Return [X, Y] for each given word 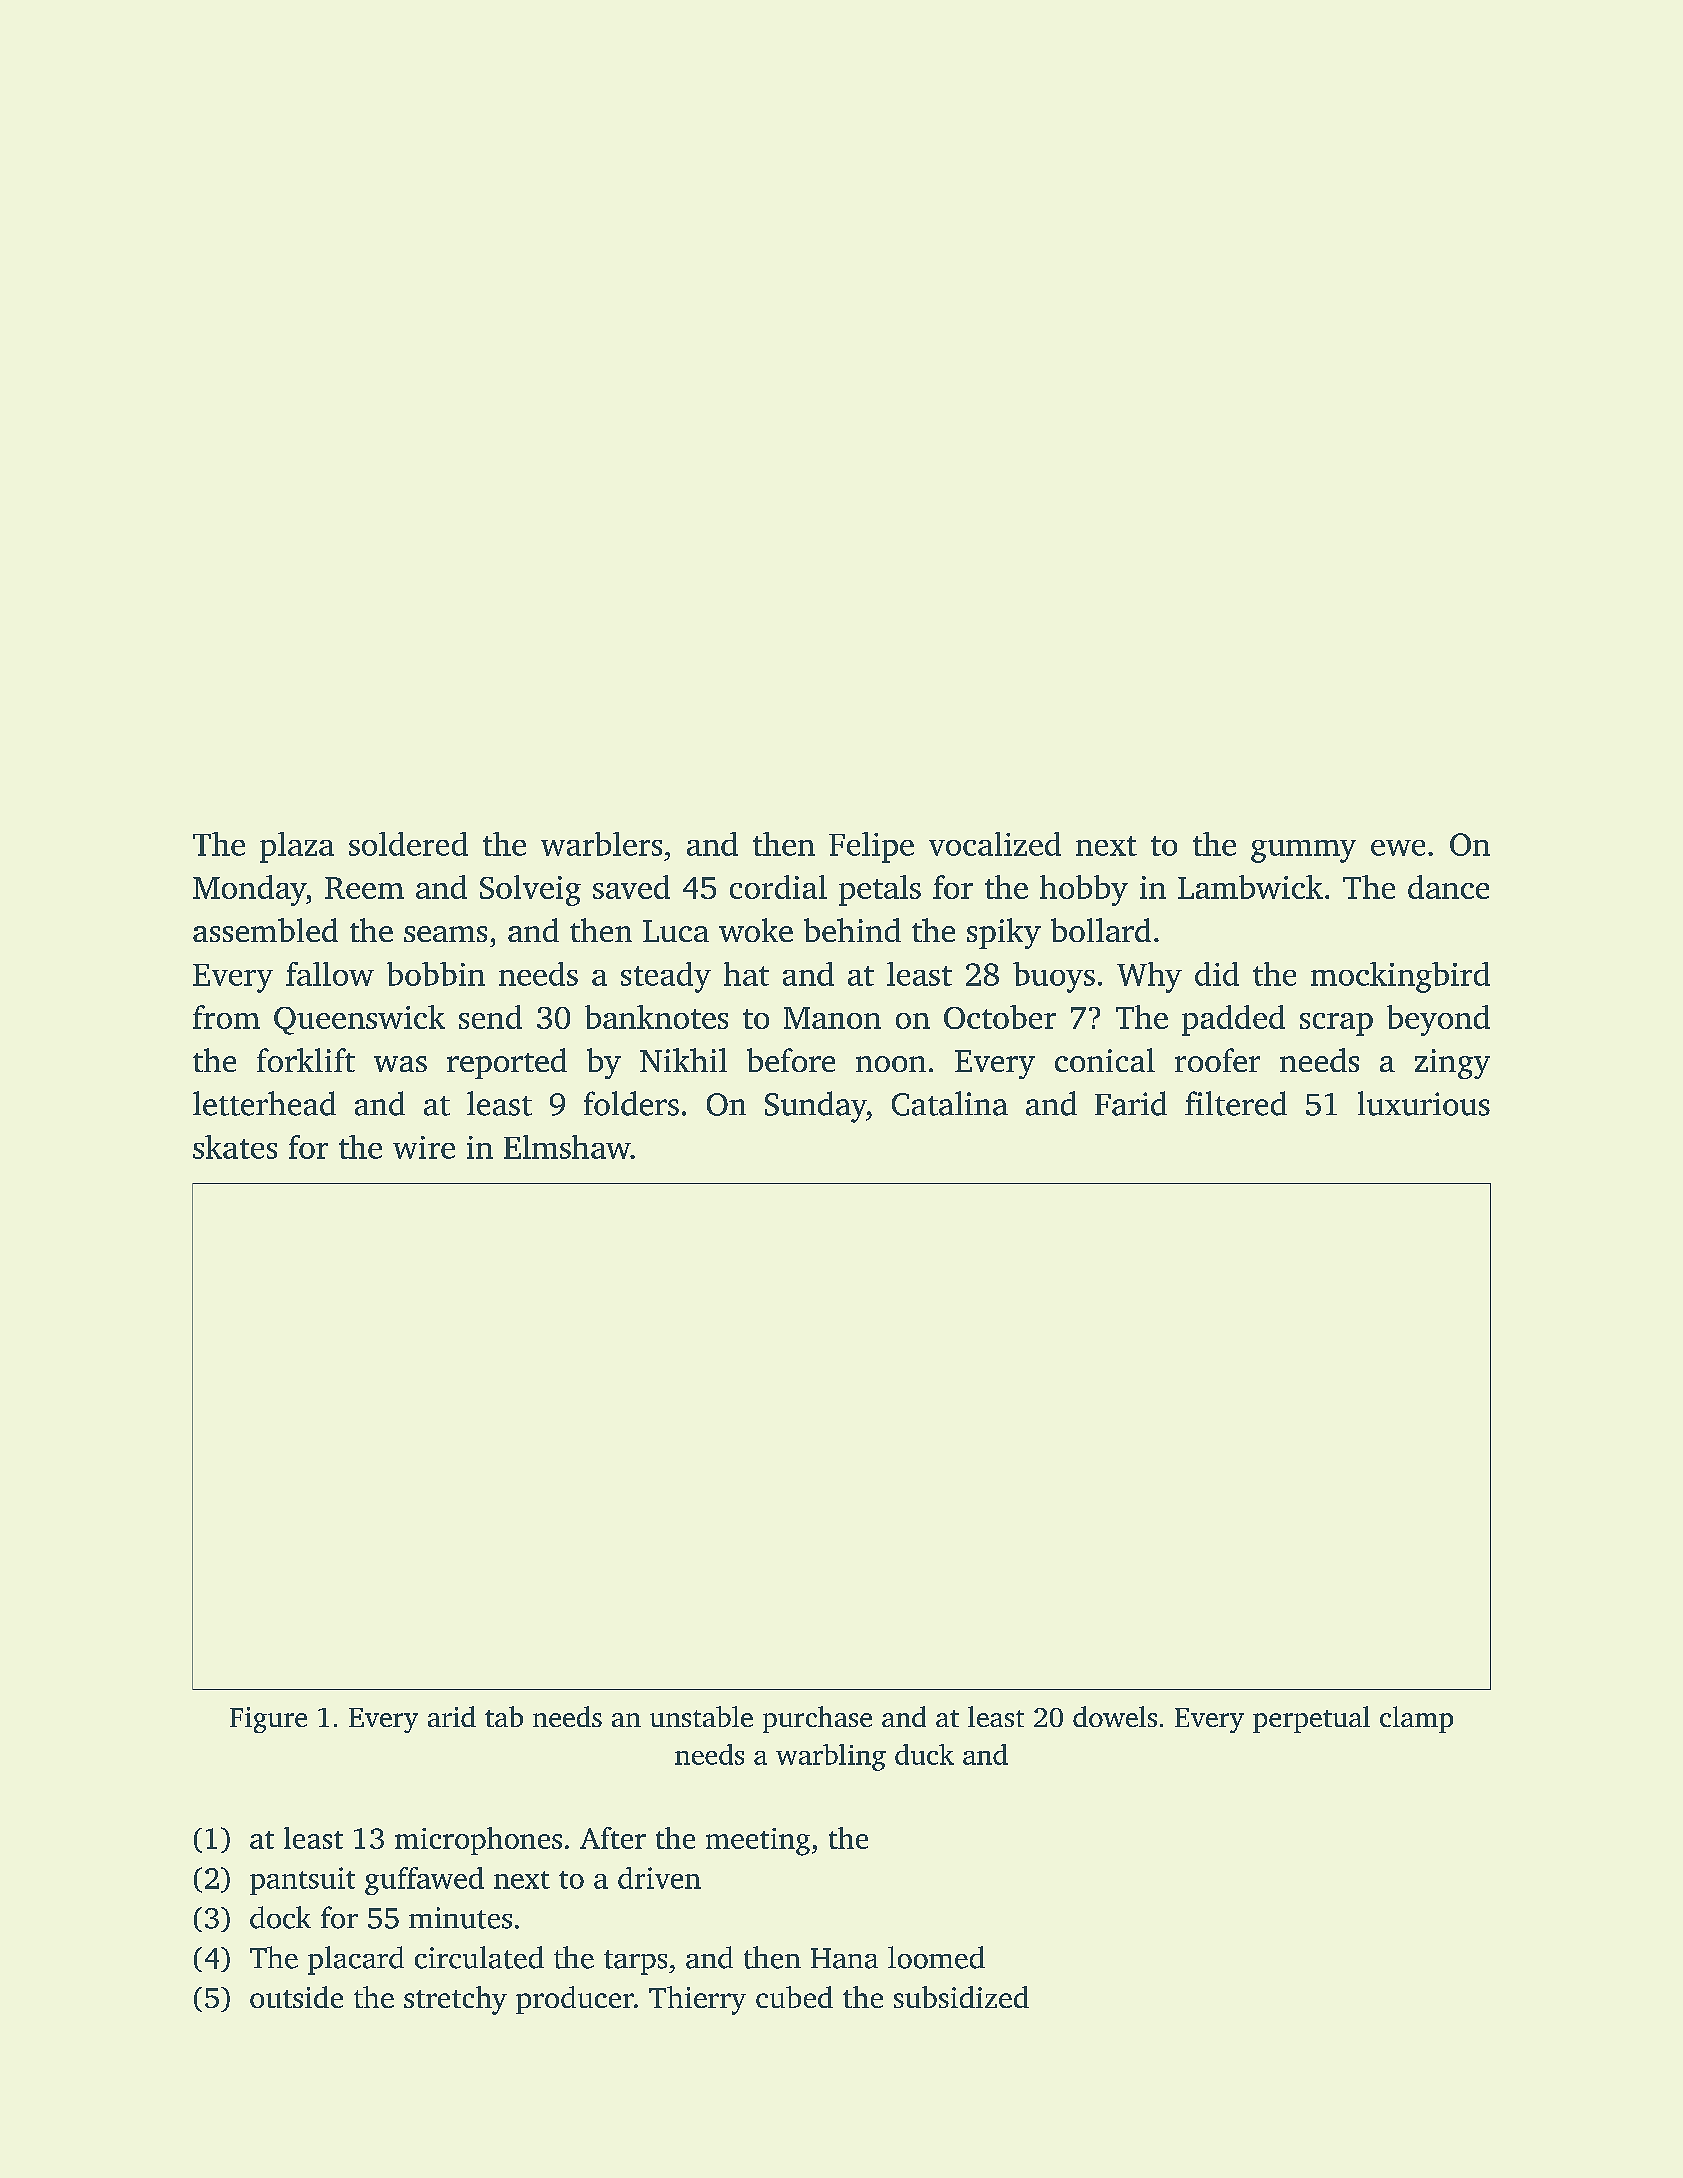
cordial [778, 887]
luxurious [1424, 1103]
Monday [249, 890]
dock [280, 1917]
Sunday [816, 1107]
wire [424, 1147]
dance [1448, 887]
